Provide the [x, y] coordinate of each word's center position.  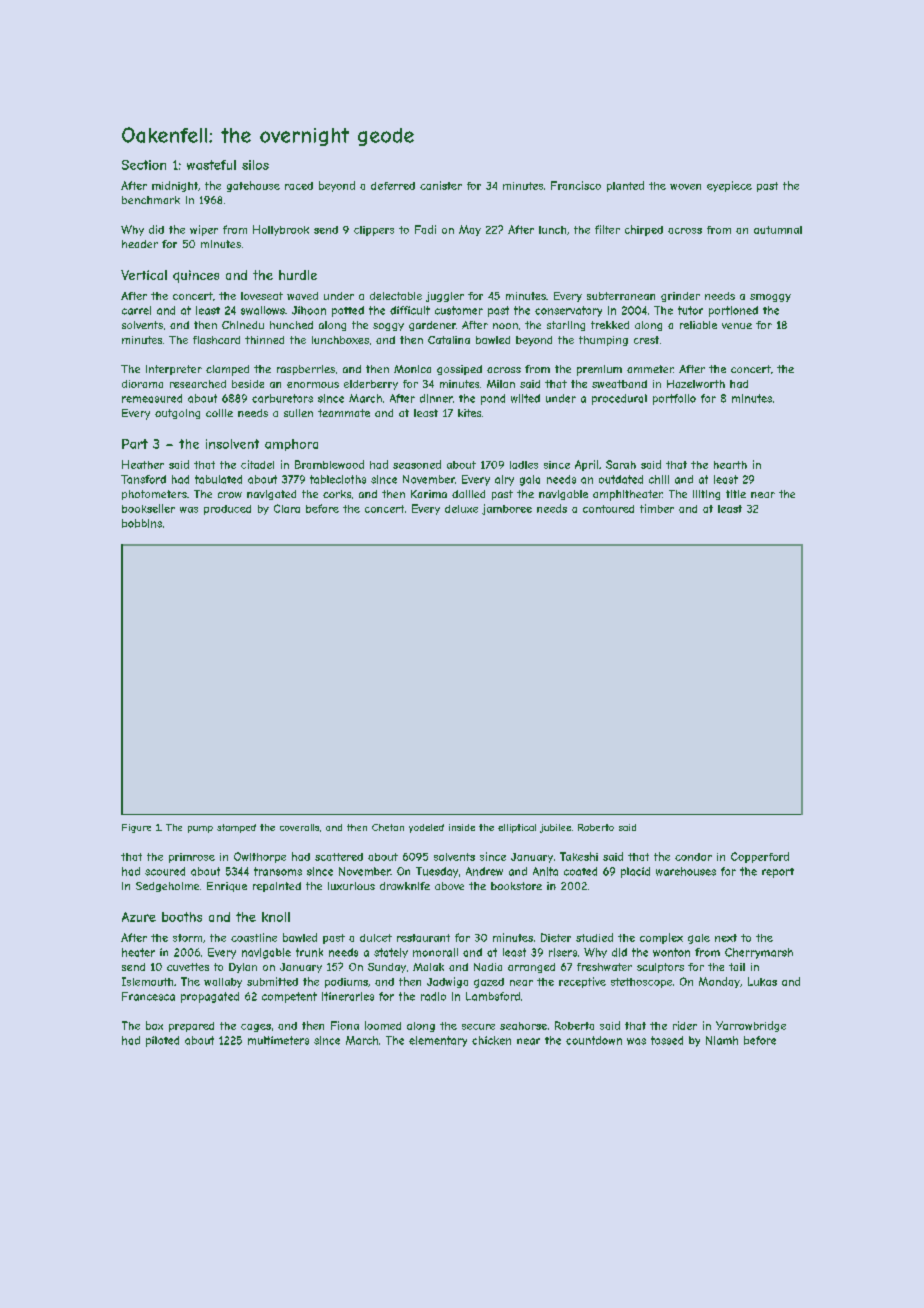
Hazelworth [696, 384]
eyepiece [729, 186]
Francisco [576, 185]
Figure [136, 828]
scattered [339, 857]
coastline [254, 937]
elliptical [517, 828]
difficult [410, 310]
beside [248, 384]
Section [144, 165]
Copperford [760, 857]
